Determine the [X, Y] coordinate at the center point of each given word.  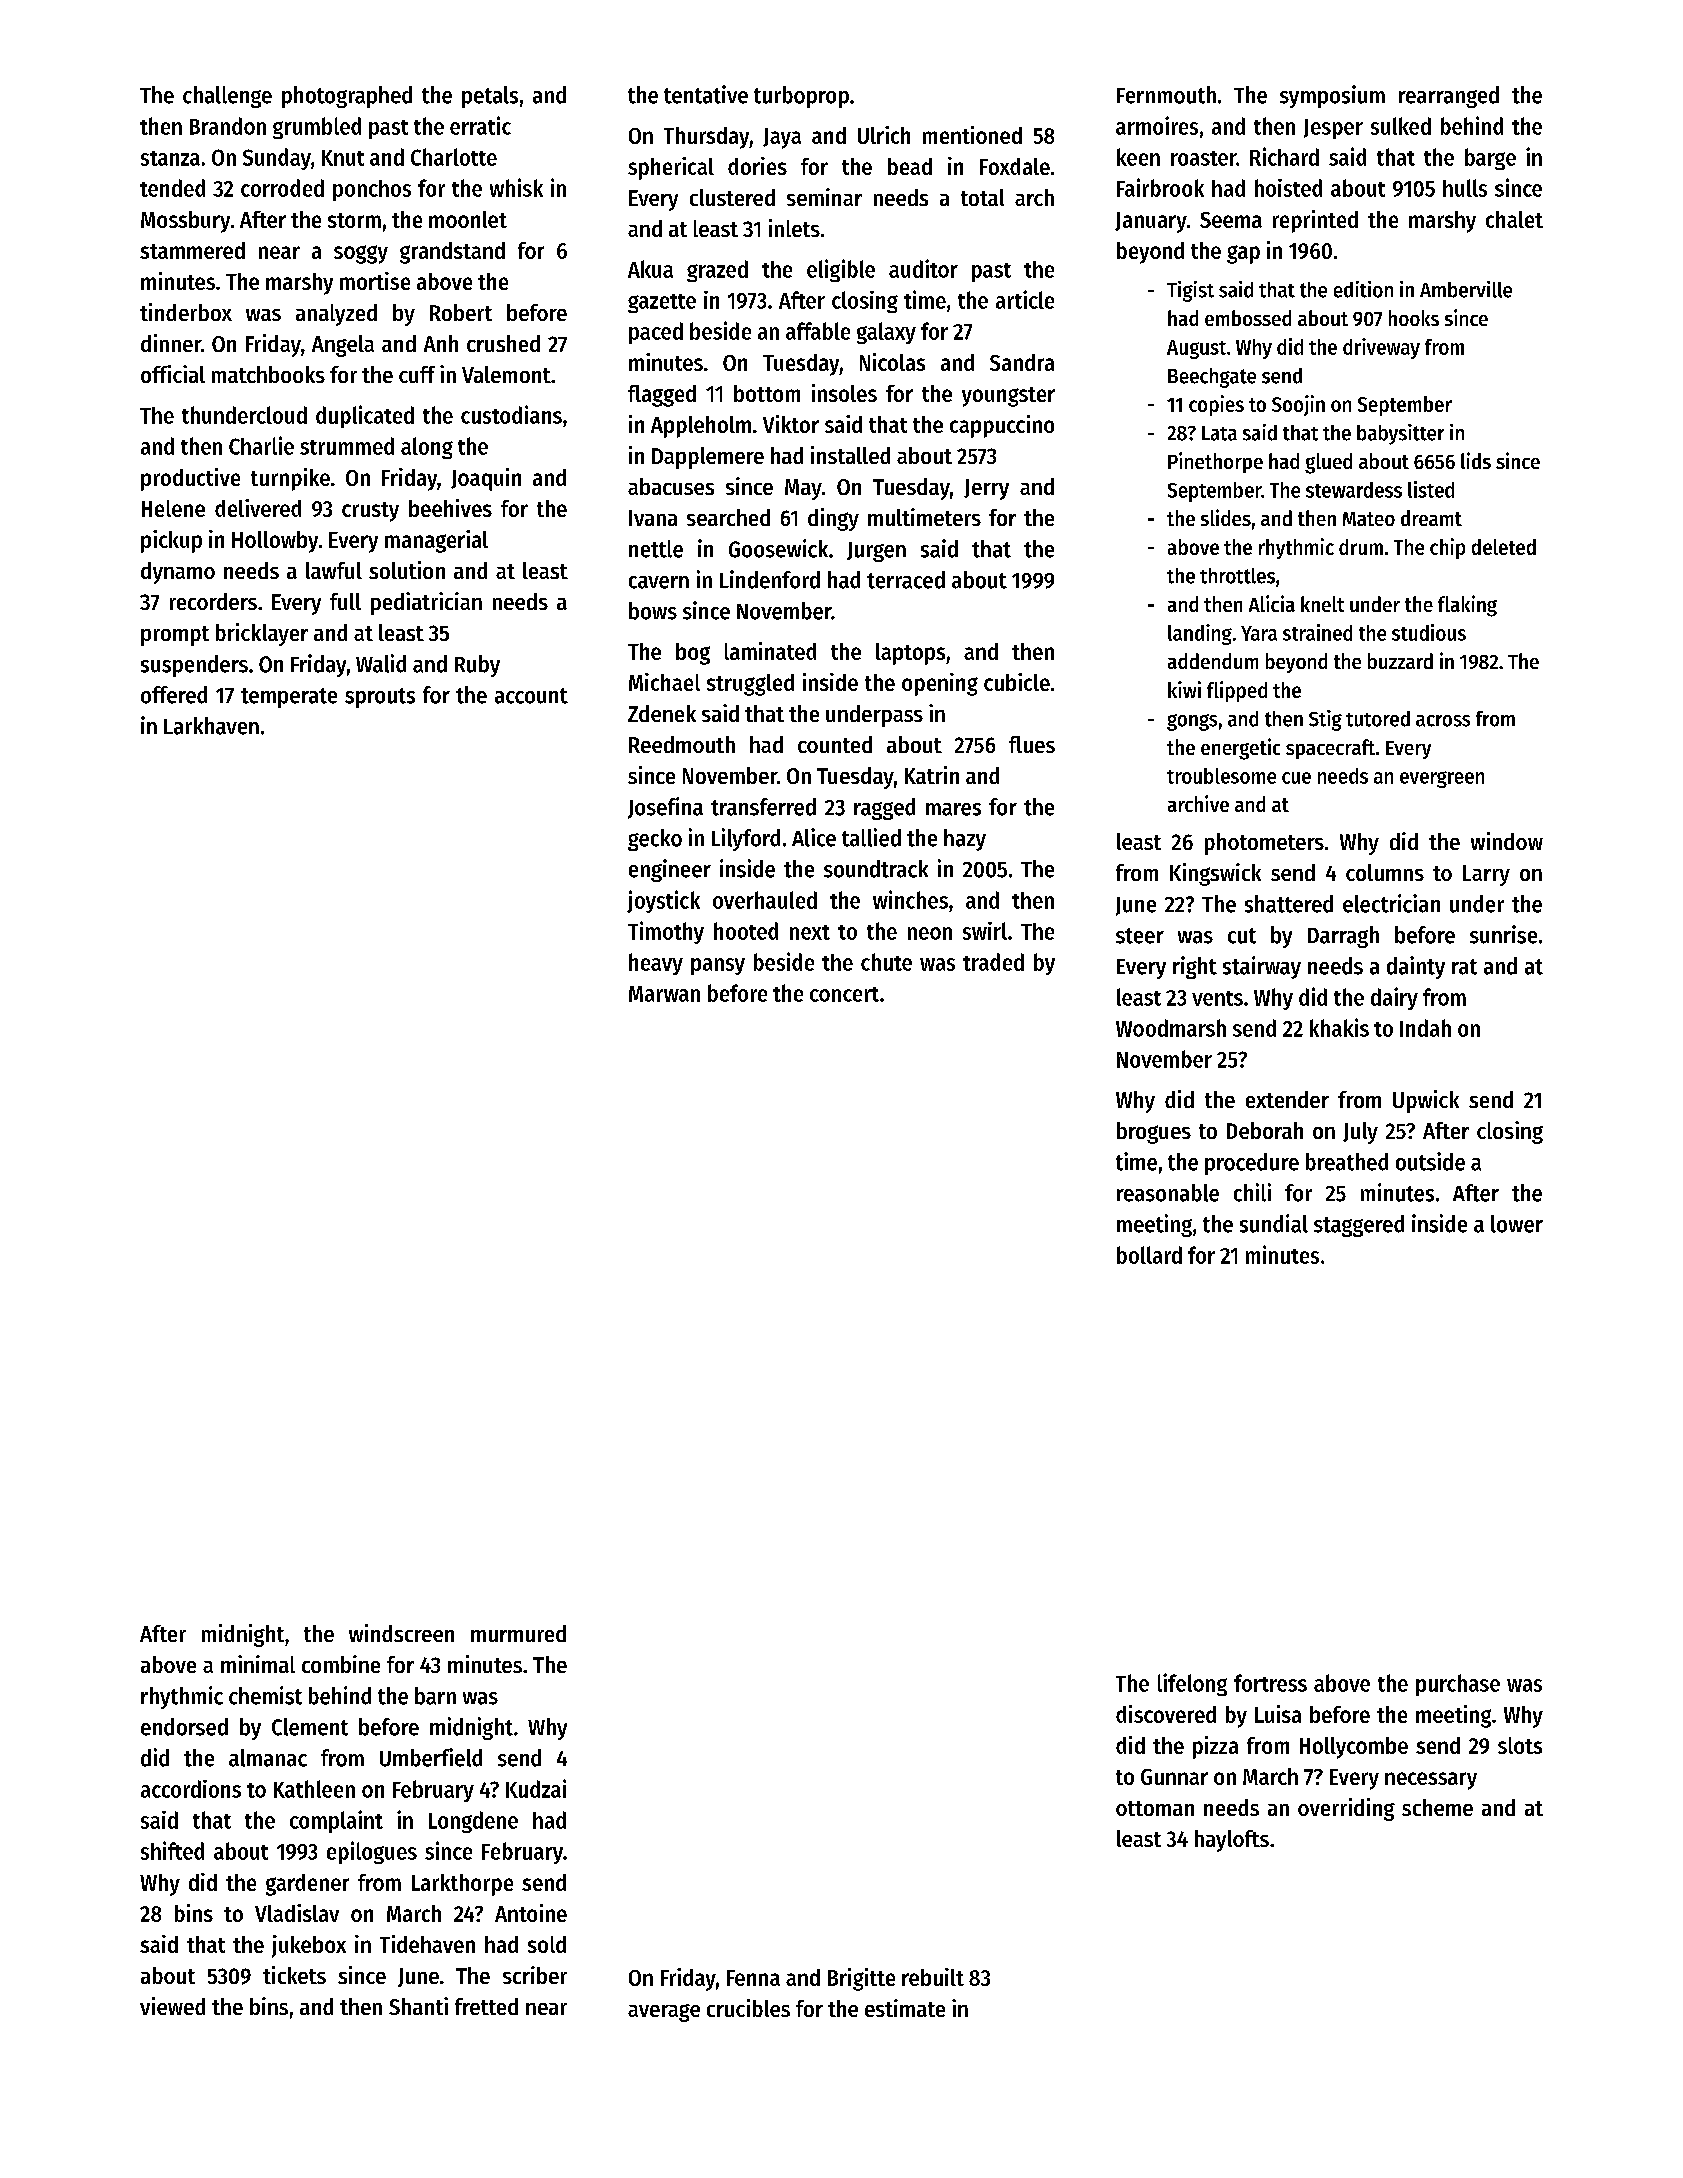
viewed [172, 2006]
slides [1226, 517]
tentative [706, 94]
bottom [767, 393]
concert [844, 994]
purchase [1458, 1685]
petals [490, 97]
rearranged [1449, 97]
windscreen [401, 1633]
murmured [518, 1633]
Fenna [753, 1978]
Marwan [664, 994]
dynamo [178, 573]
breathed [1347, 1162]
